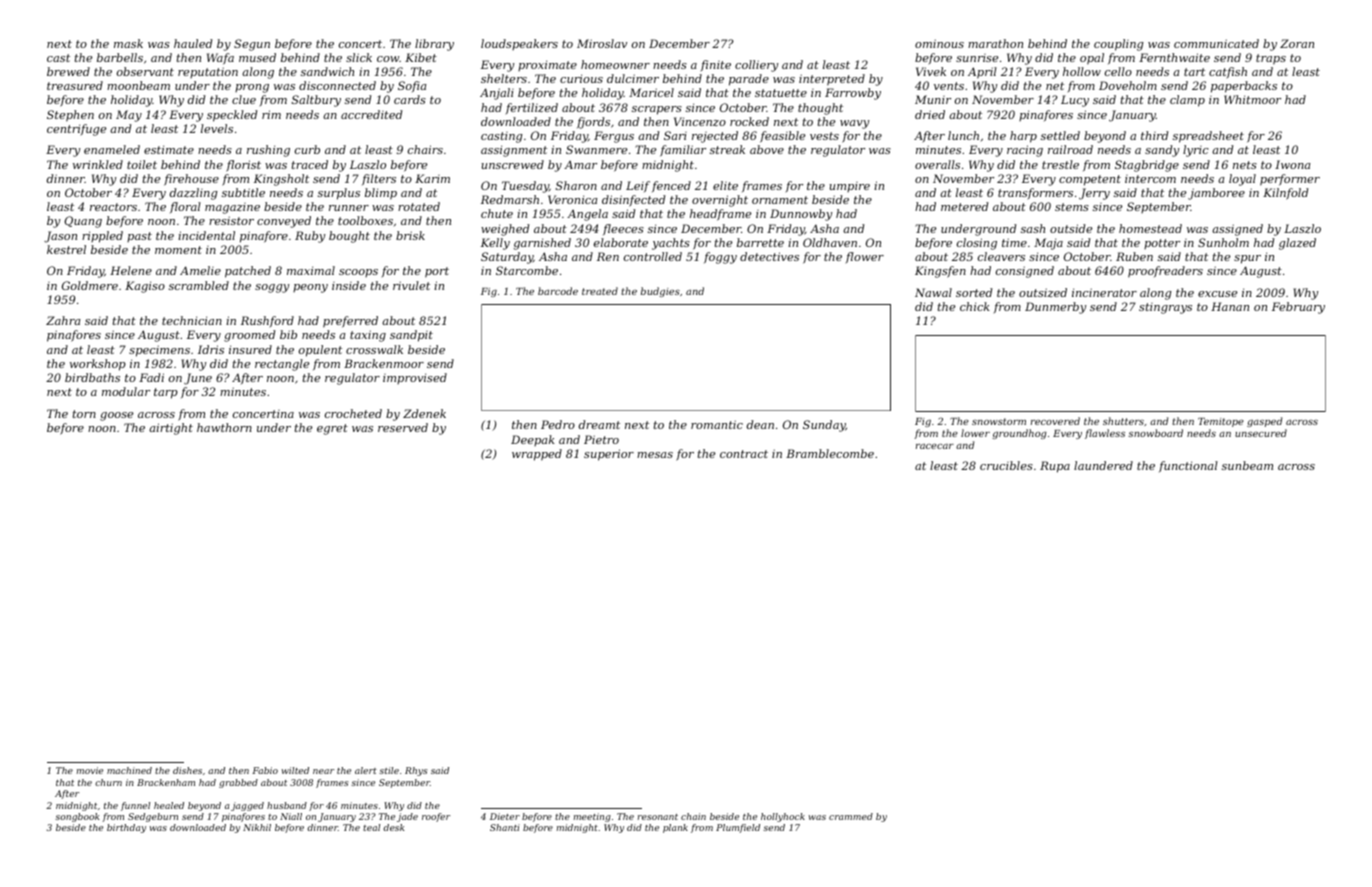  I want to click on Sunday, so click(824, 426).
